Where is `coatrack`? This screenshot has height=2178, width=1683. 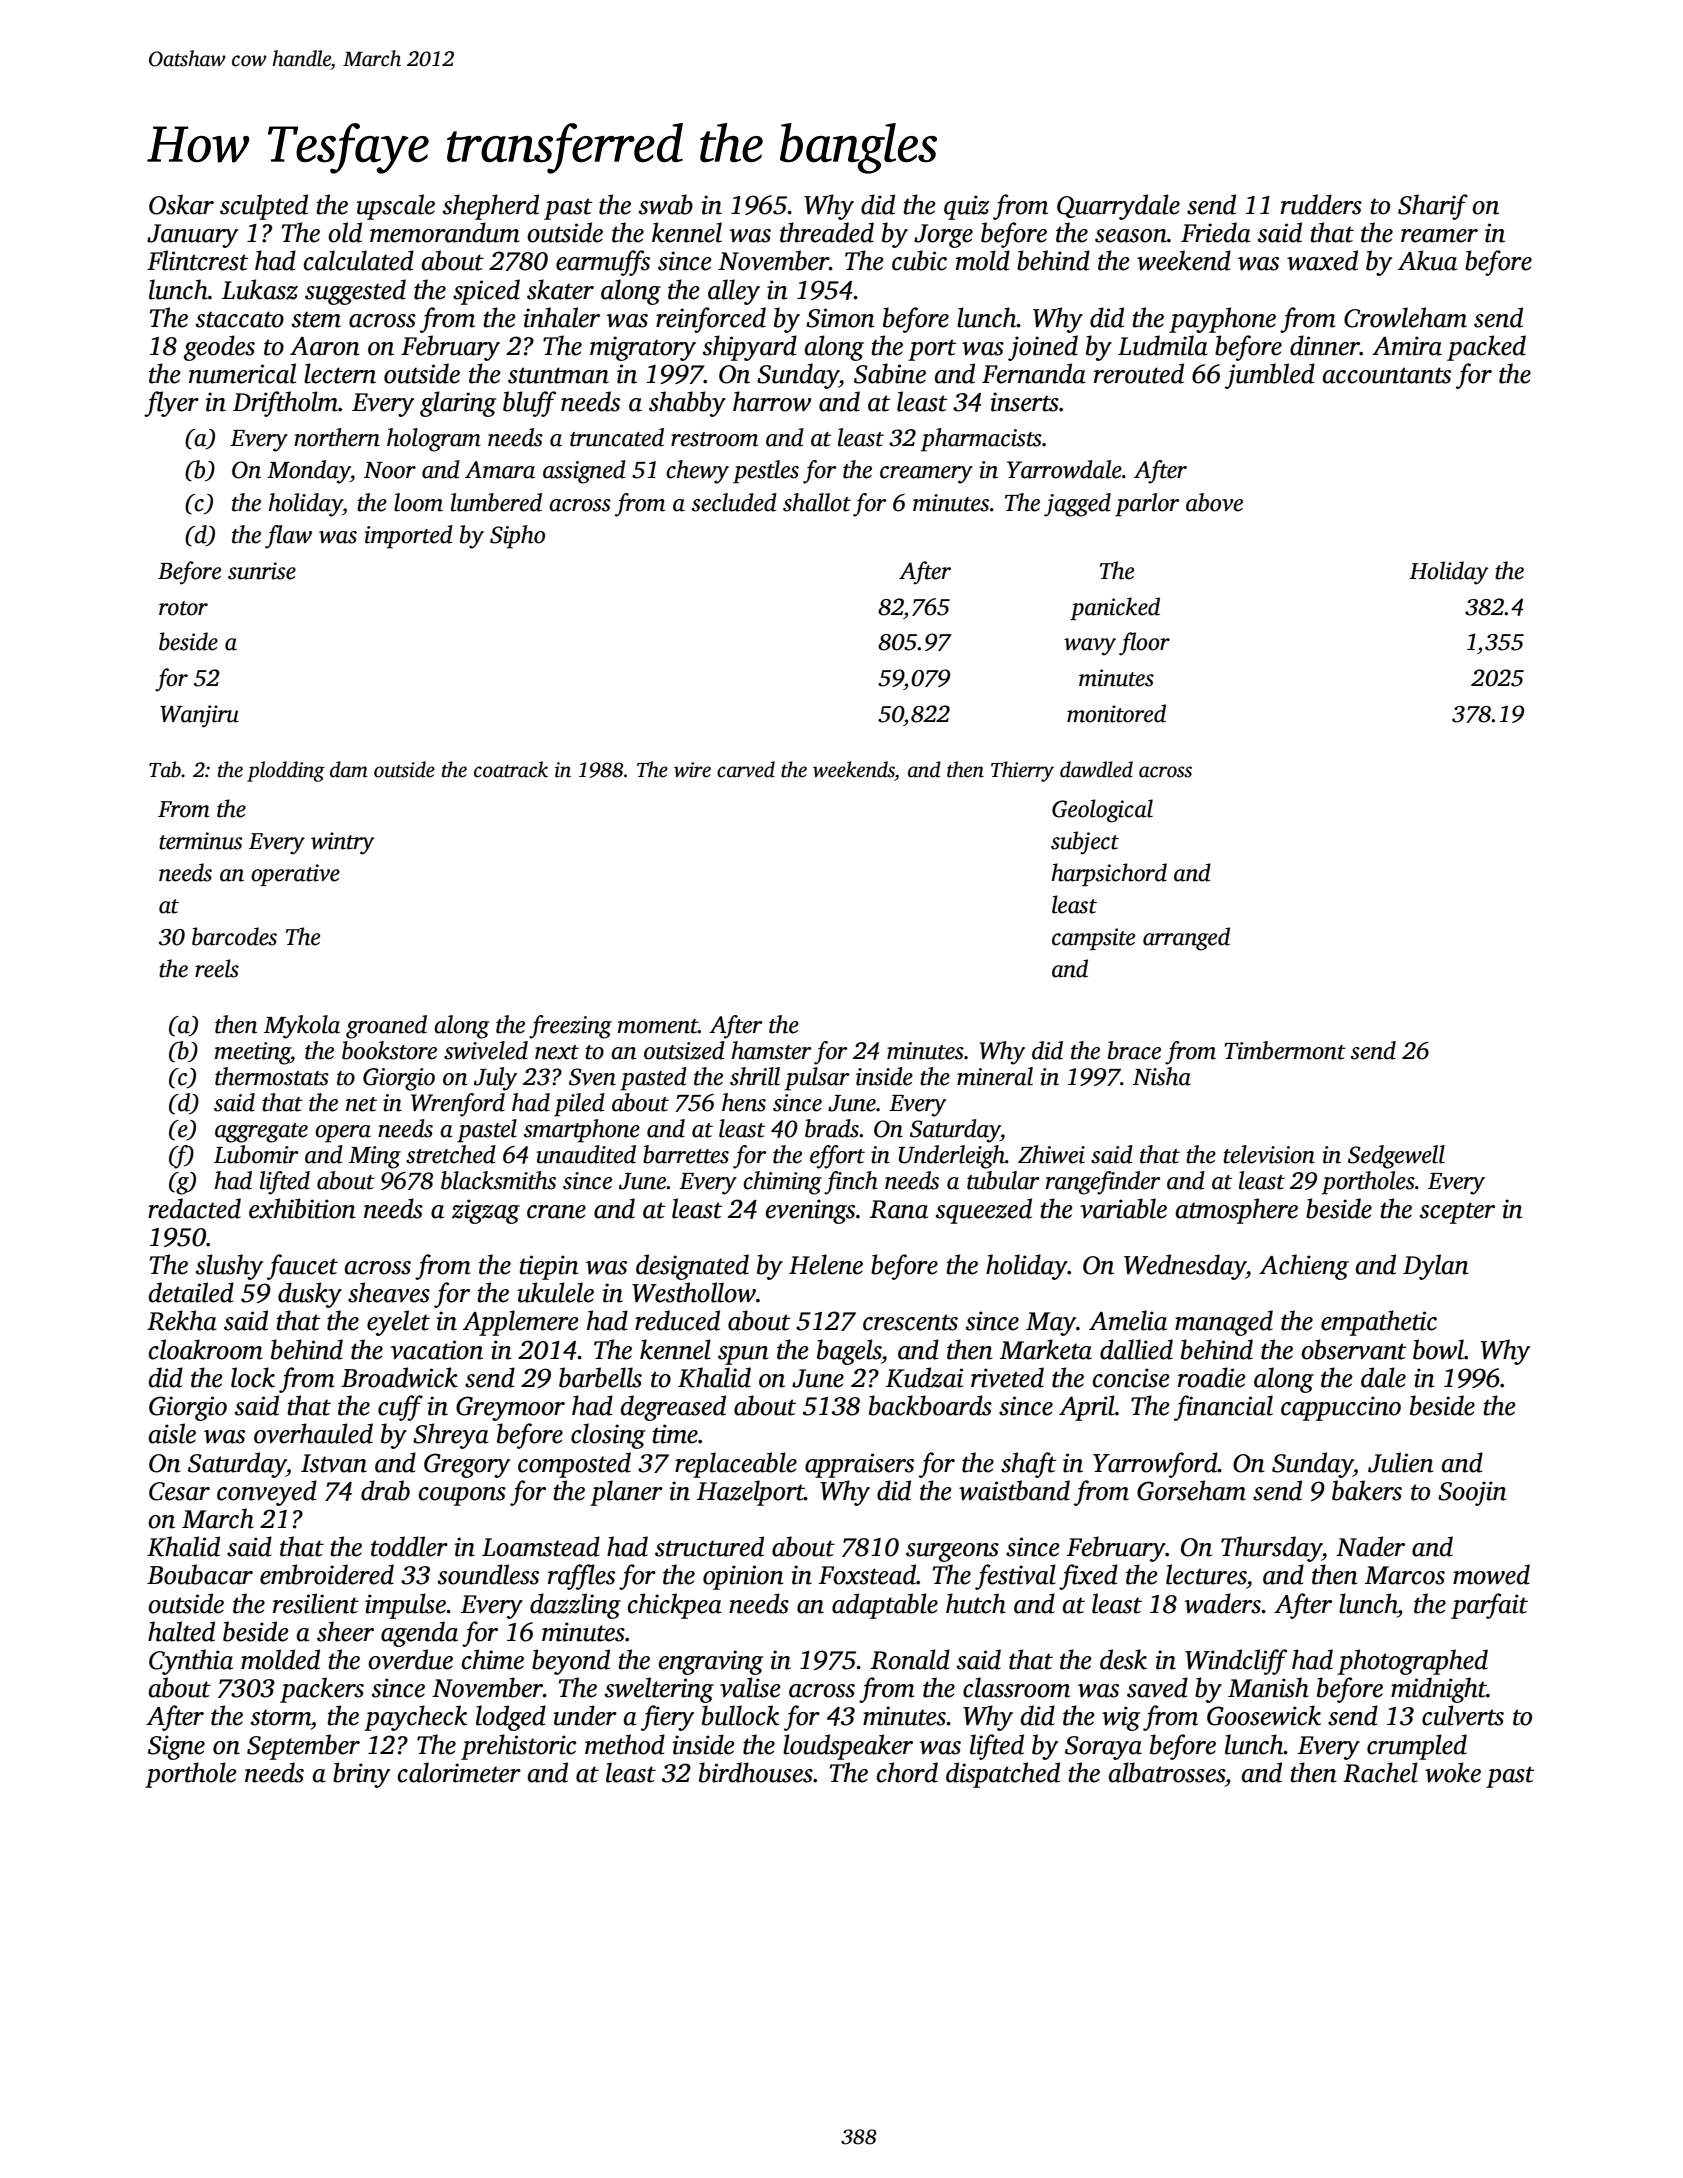 coatrack is located at coordinates (511, 769).
